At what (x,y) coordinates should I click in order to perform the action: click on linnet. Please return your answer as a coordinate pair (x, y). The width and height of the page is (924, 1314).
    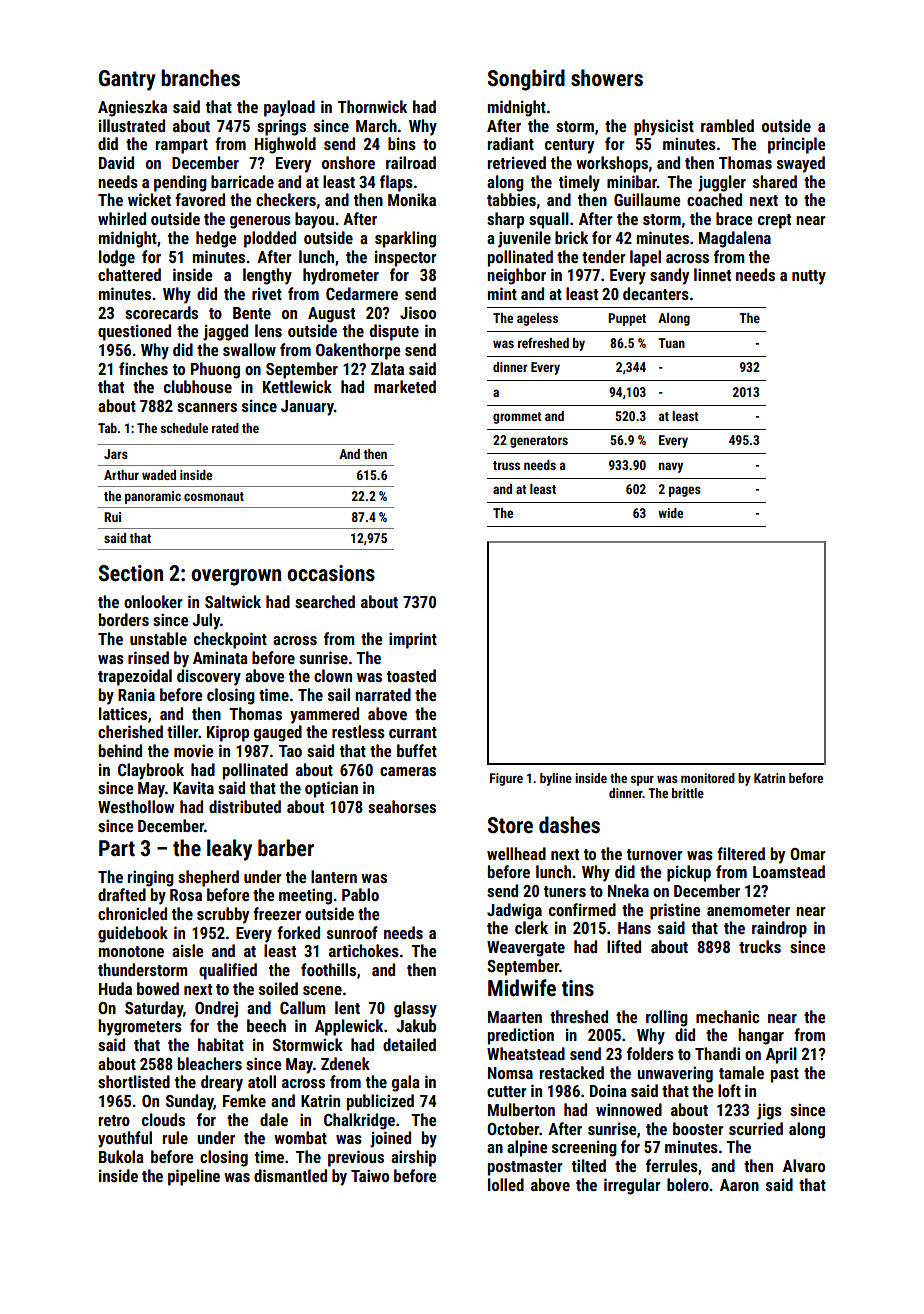
    Looking at the image, I should click on (712, 274).
